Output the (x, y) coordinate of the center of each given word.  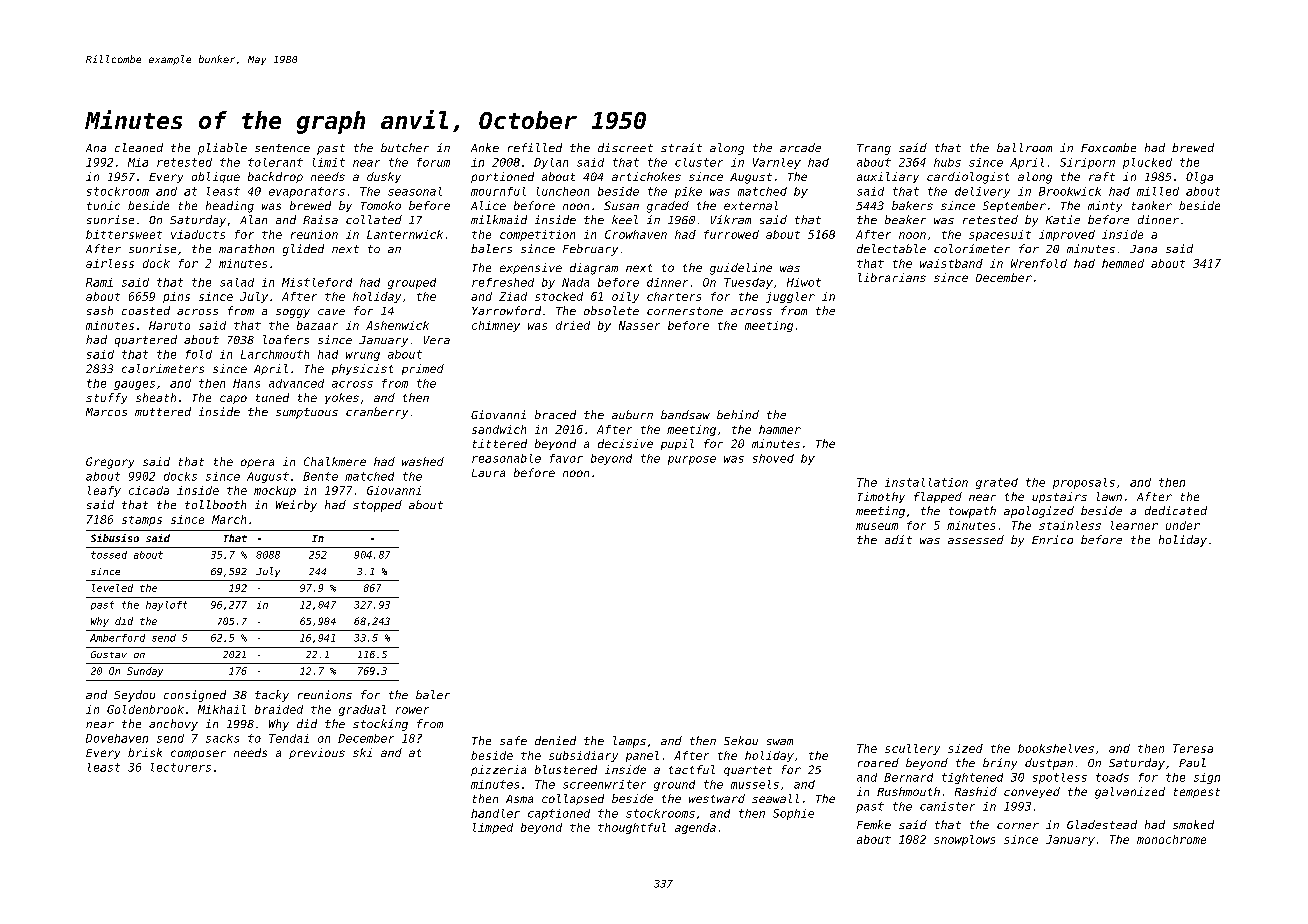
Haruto (169, 325)
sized (965, 748)
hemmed (1123, 263)
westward (717, 798)
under (1183, 525)
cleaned (139, 147)
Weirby (296, 506)
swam (780, 742)
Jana (1143, 249)
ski (362, 752)
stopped (377, 506)
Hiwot (804, 282)
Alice (488, 205)
